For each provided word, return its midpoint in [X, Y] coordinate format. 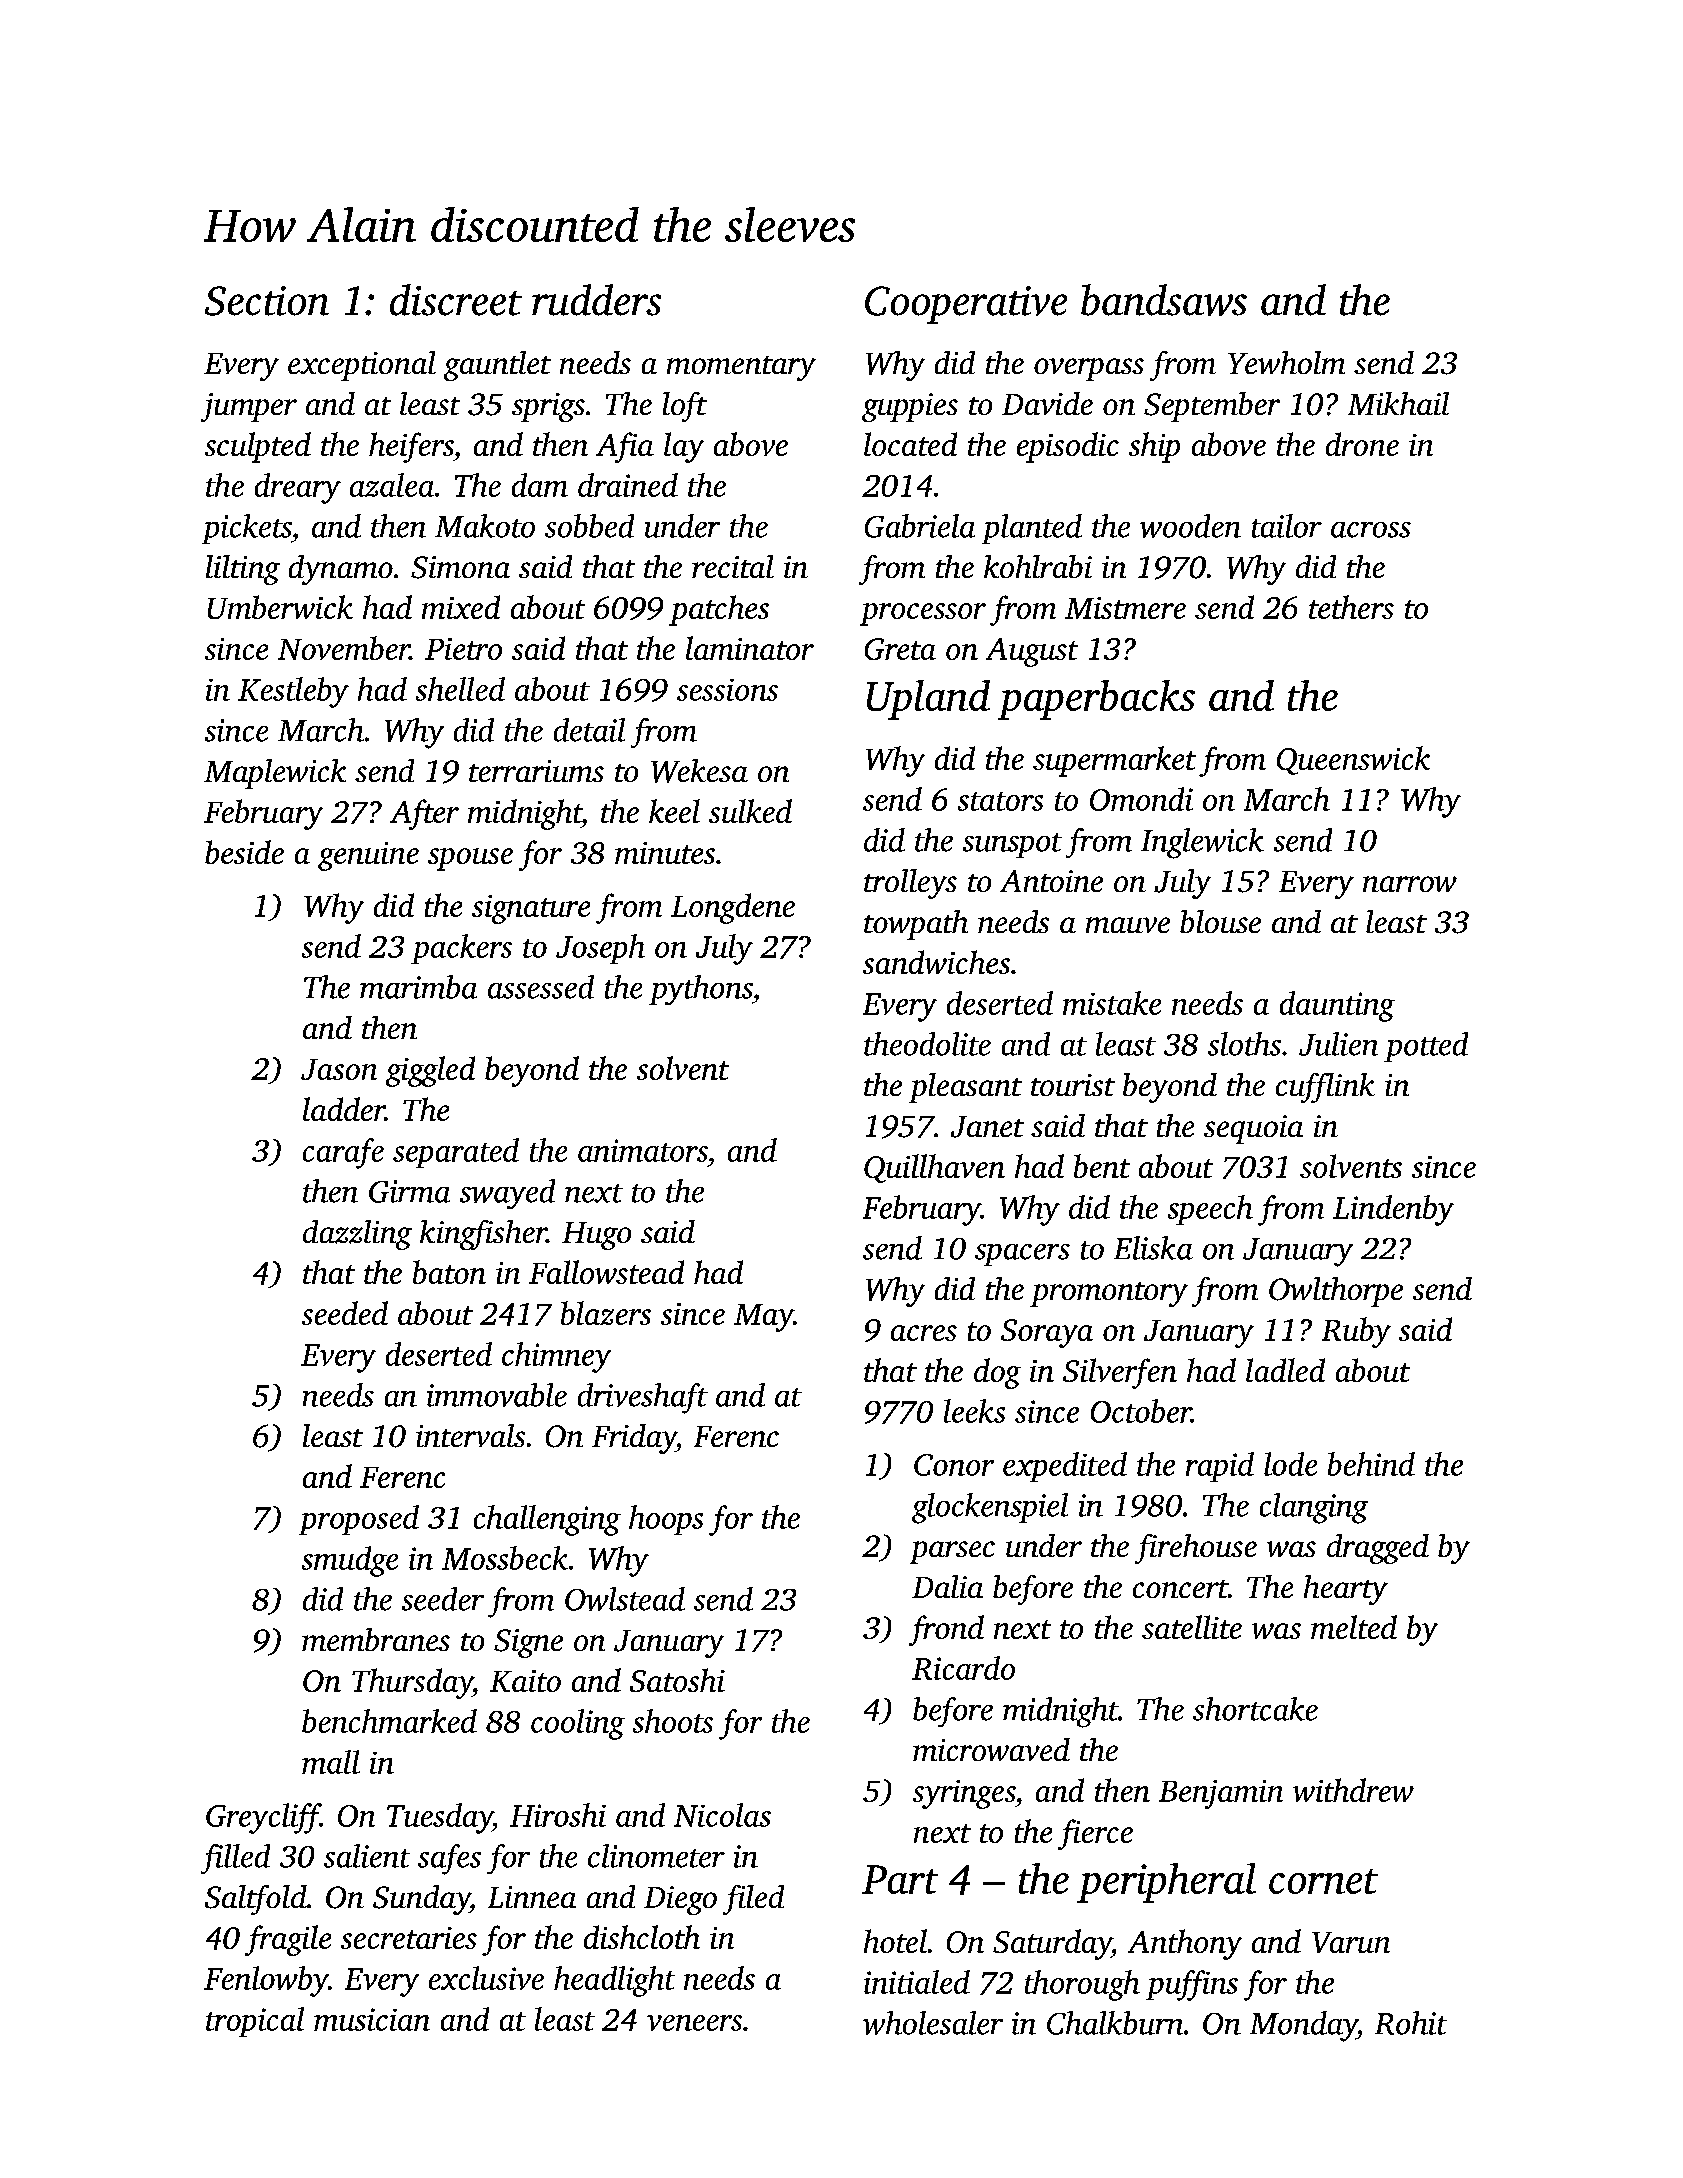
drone [1362, 444]
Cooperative [966, 305]
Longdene [733, 908]
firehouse [1196, 1549]
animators [642, 1150]
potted [1426, 1047]
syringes [964, 1794]
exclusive [486, 1978]
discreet [456, 300]
